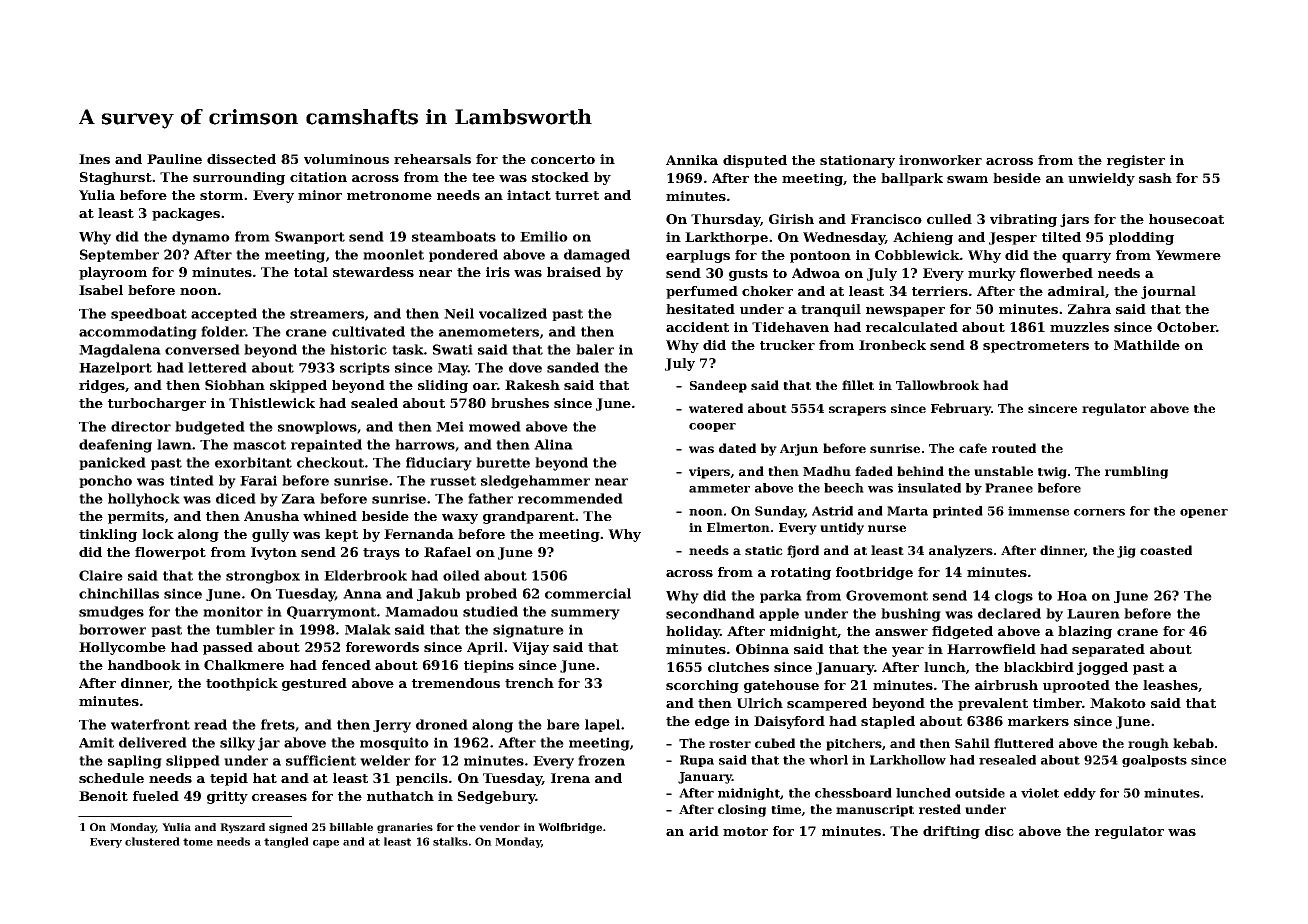 This screenshot has width=1308, height=924. What do you see at coordinates (1136, 161) in the screenshot?
I see `register` at bounding box center [1136, 161].
